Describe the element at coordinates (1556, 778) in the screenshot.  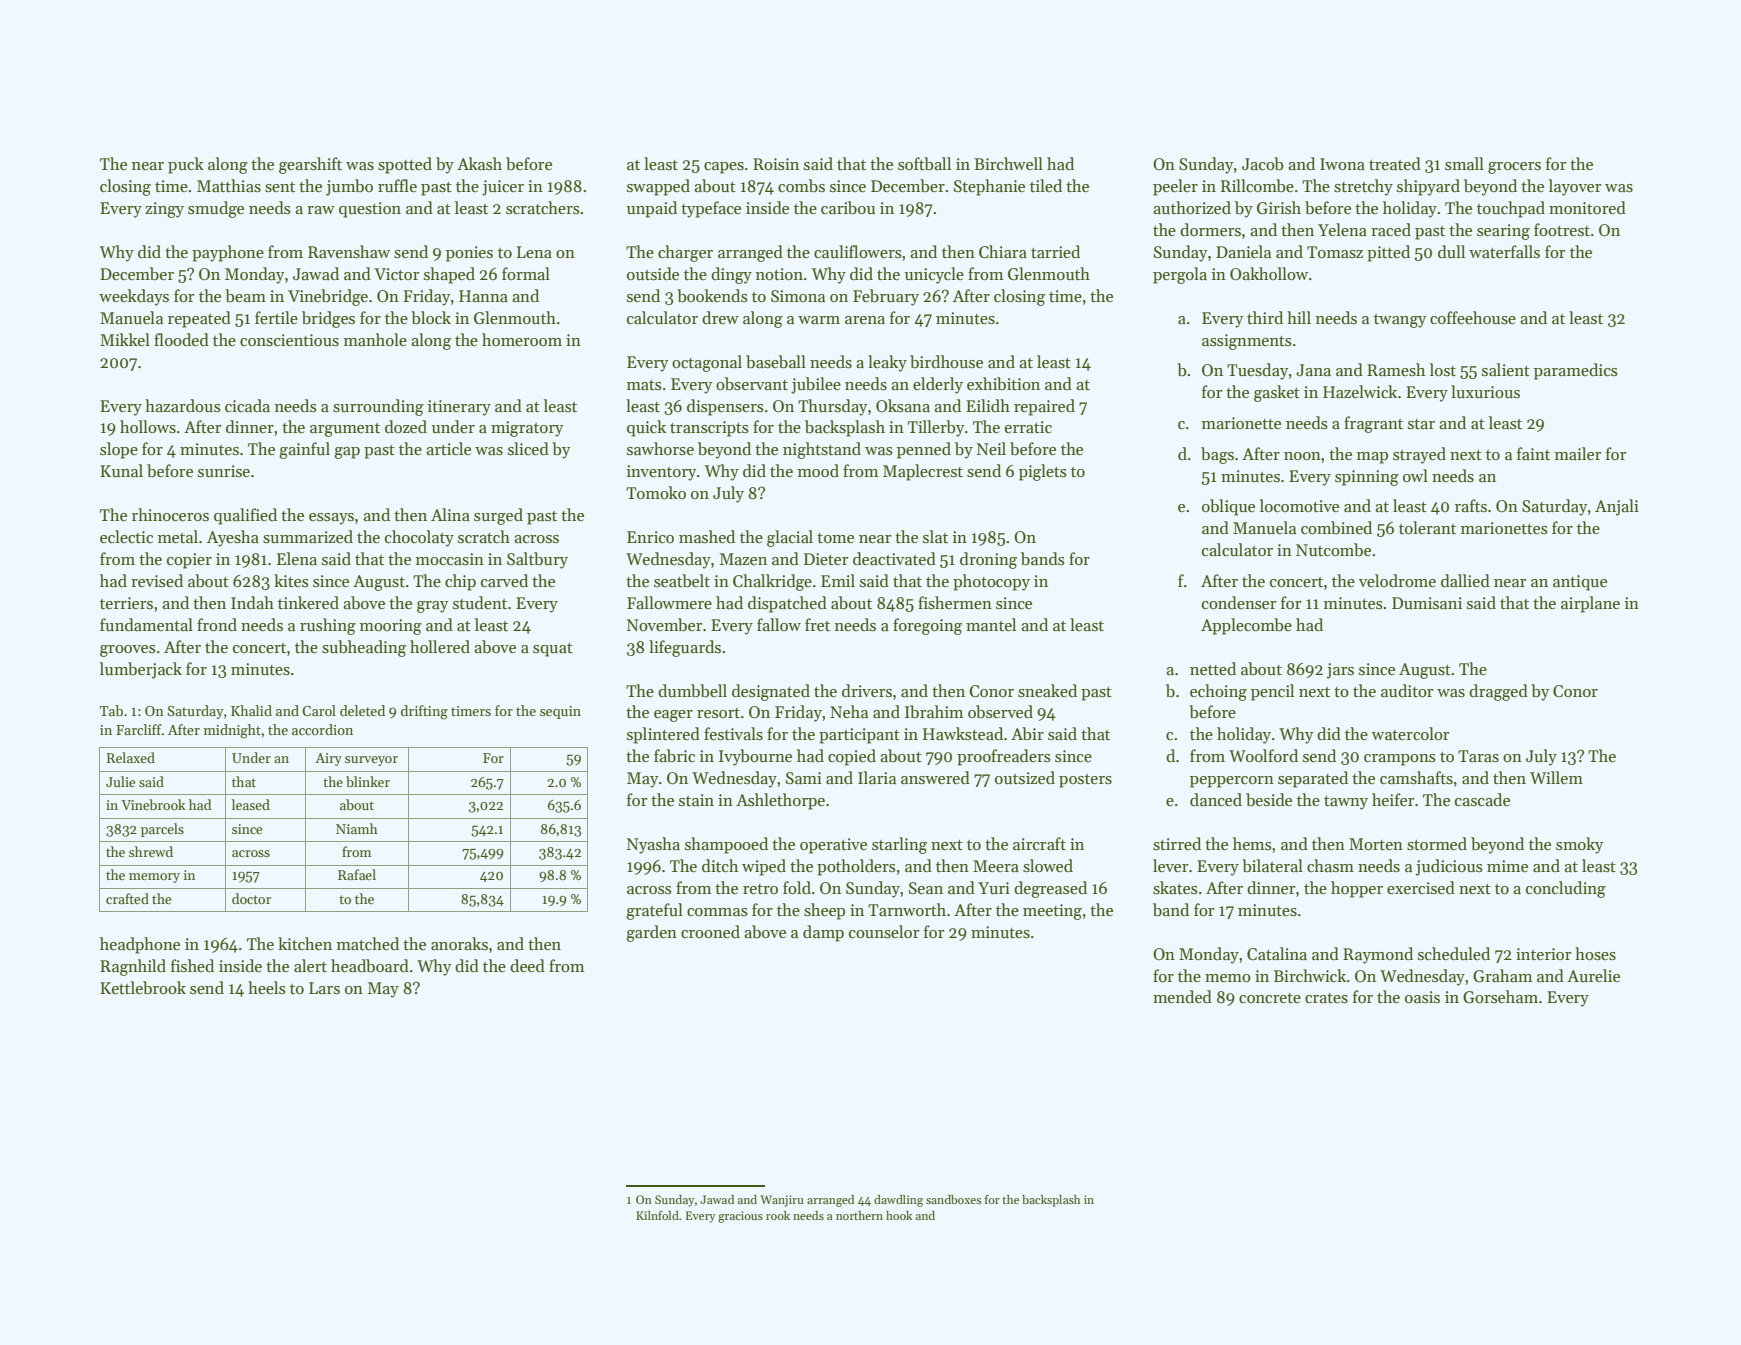
I see `Willem` at that location.
